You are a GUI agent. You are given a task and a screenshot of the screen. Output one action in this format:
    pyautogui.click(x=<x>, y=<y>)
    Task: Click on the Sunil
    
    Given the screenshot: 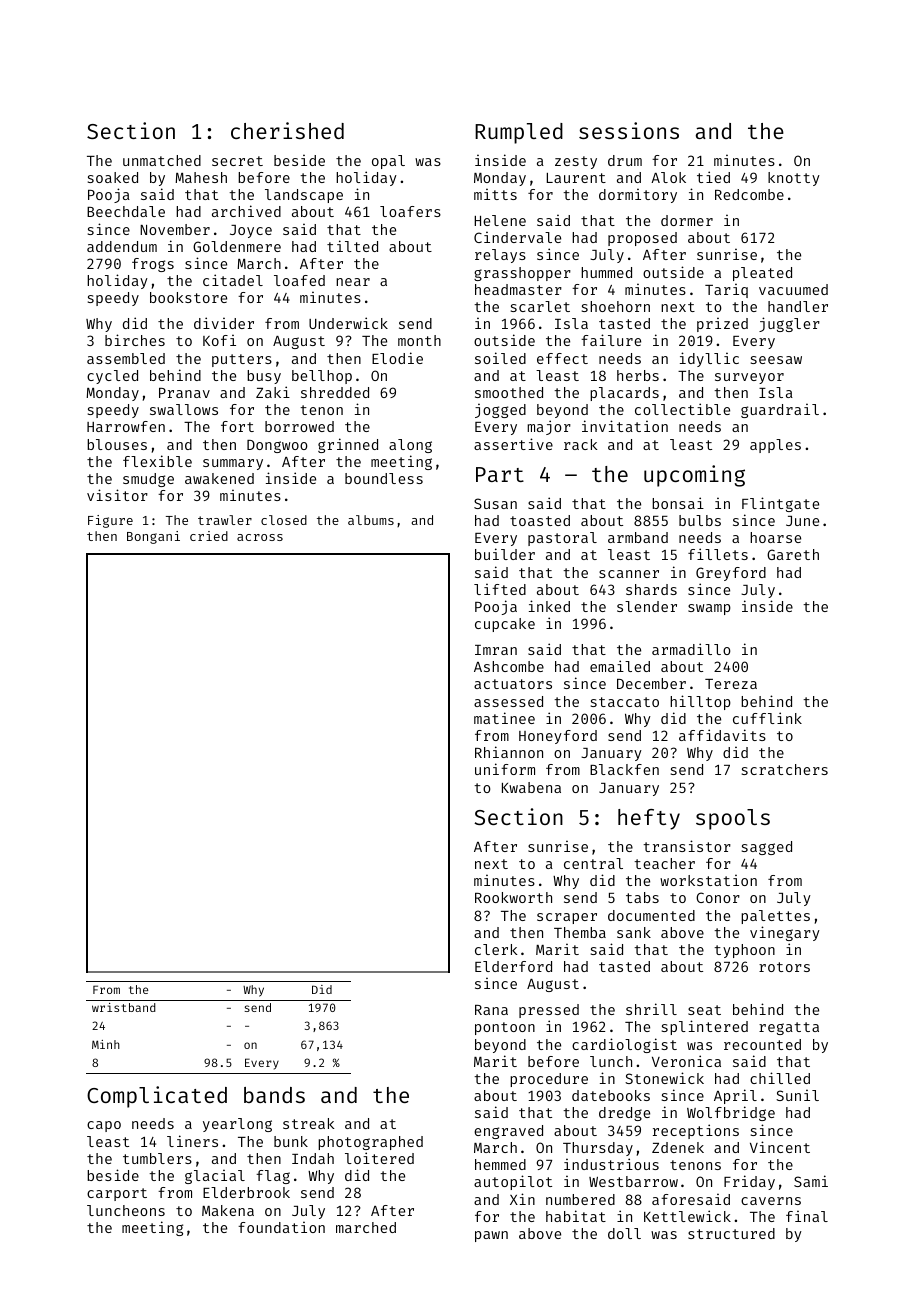 What is the action you would take?
    pyautogui.click(x=797, y=1095)
